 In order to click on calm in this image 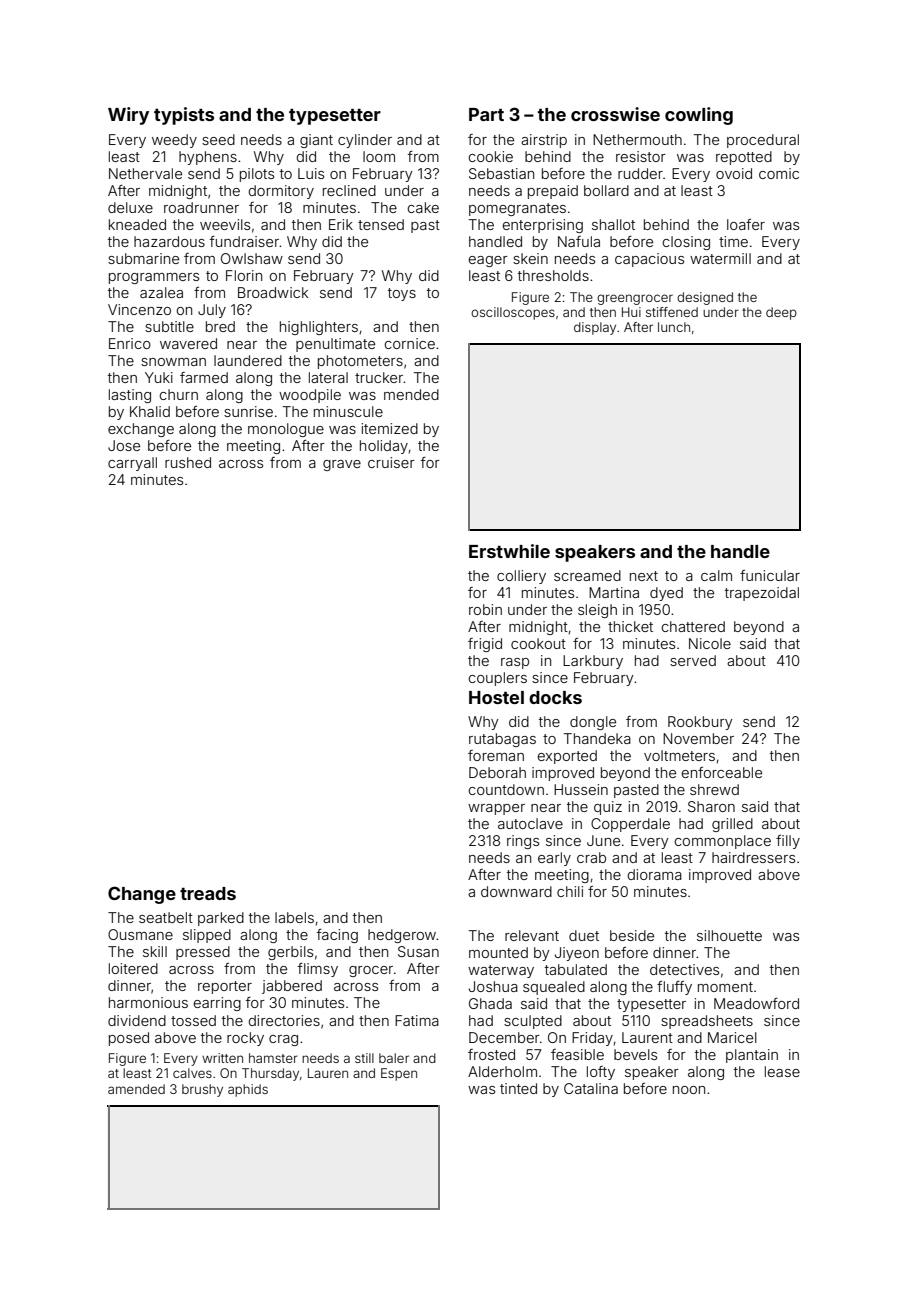, I will do `click(716, 575)`.
